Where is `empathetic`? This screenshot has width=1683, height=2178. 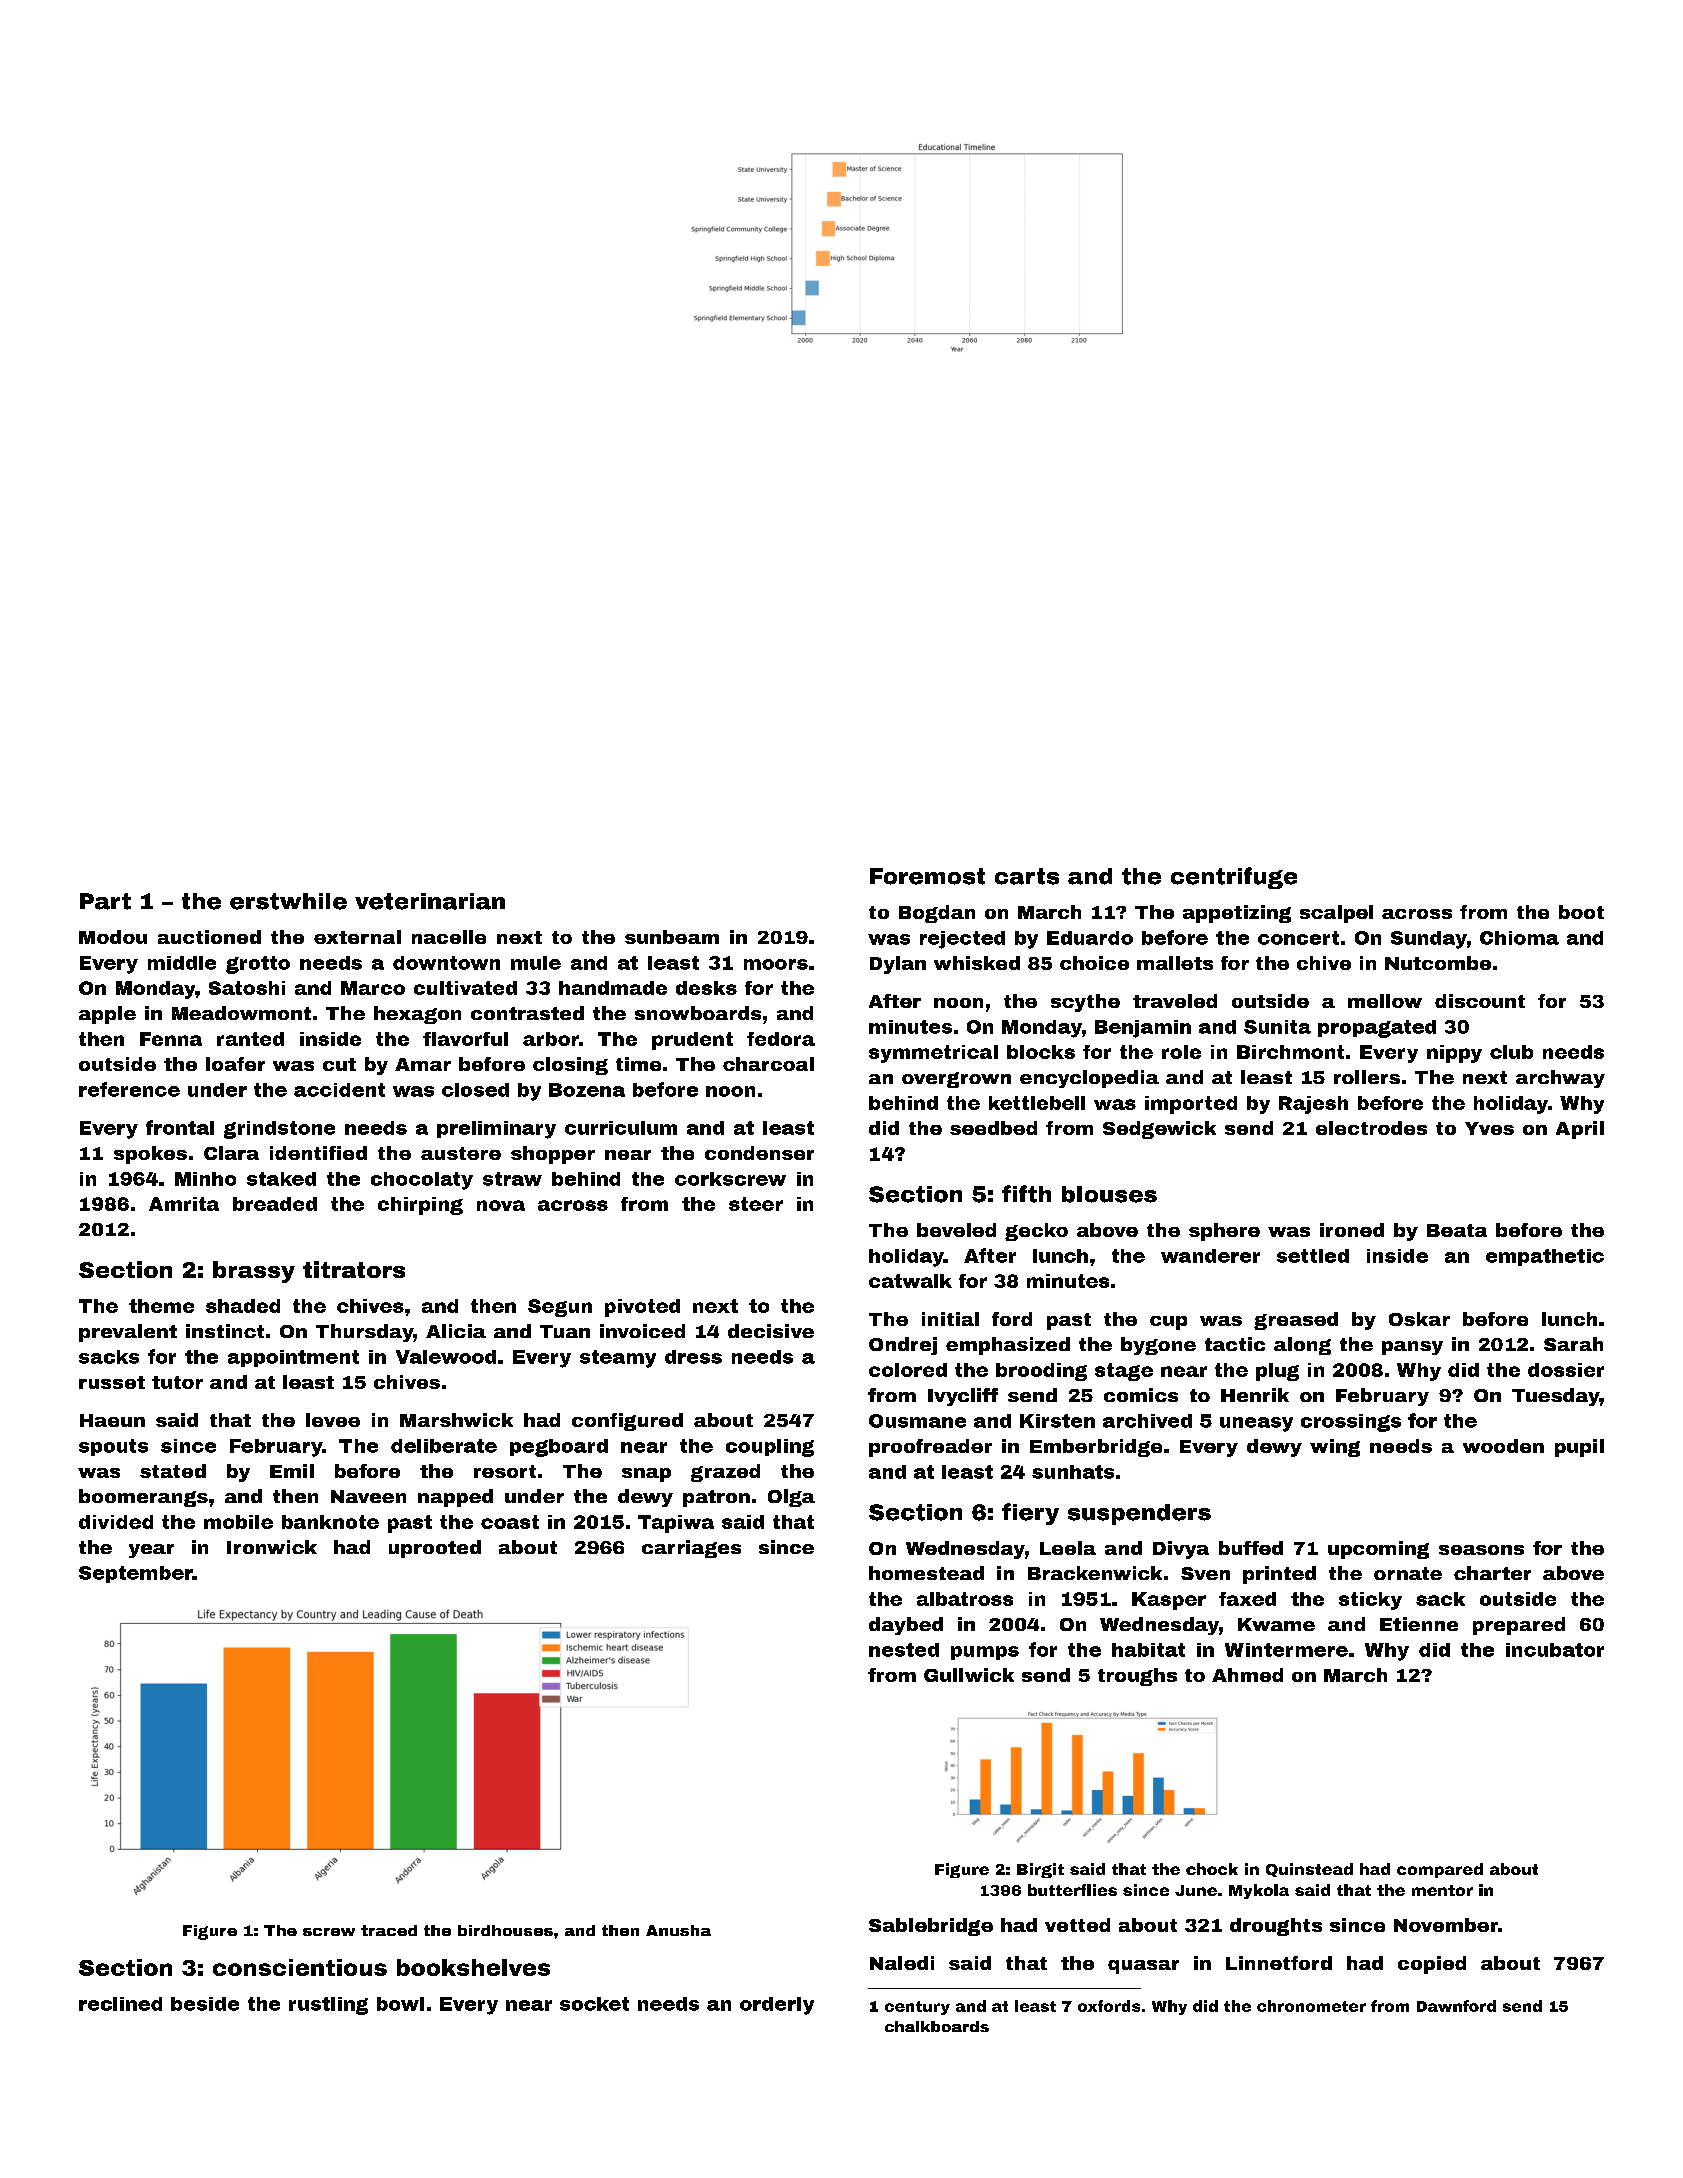
empathetic is located at coordinates (1545, 1257).
